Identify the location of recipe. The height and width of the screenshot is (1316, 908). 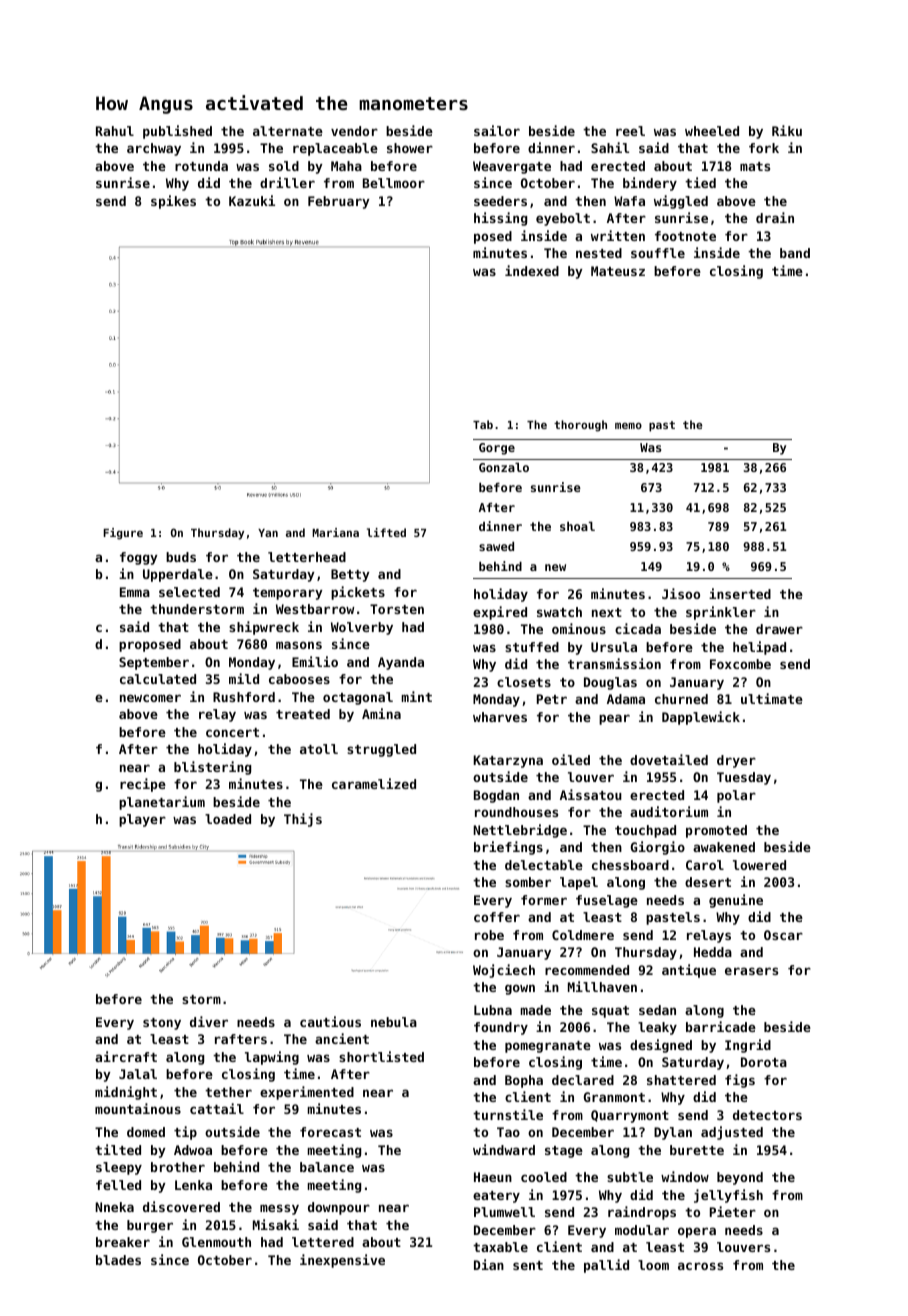
(143, 785).
